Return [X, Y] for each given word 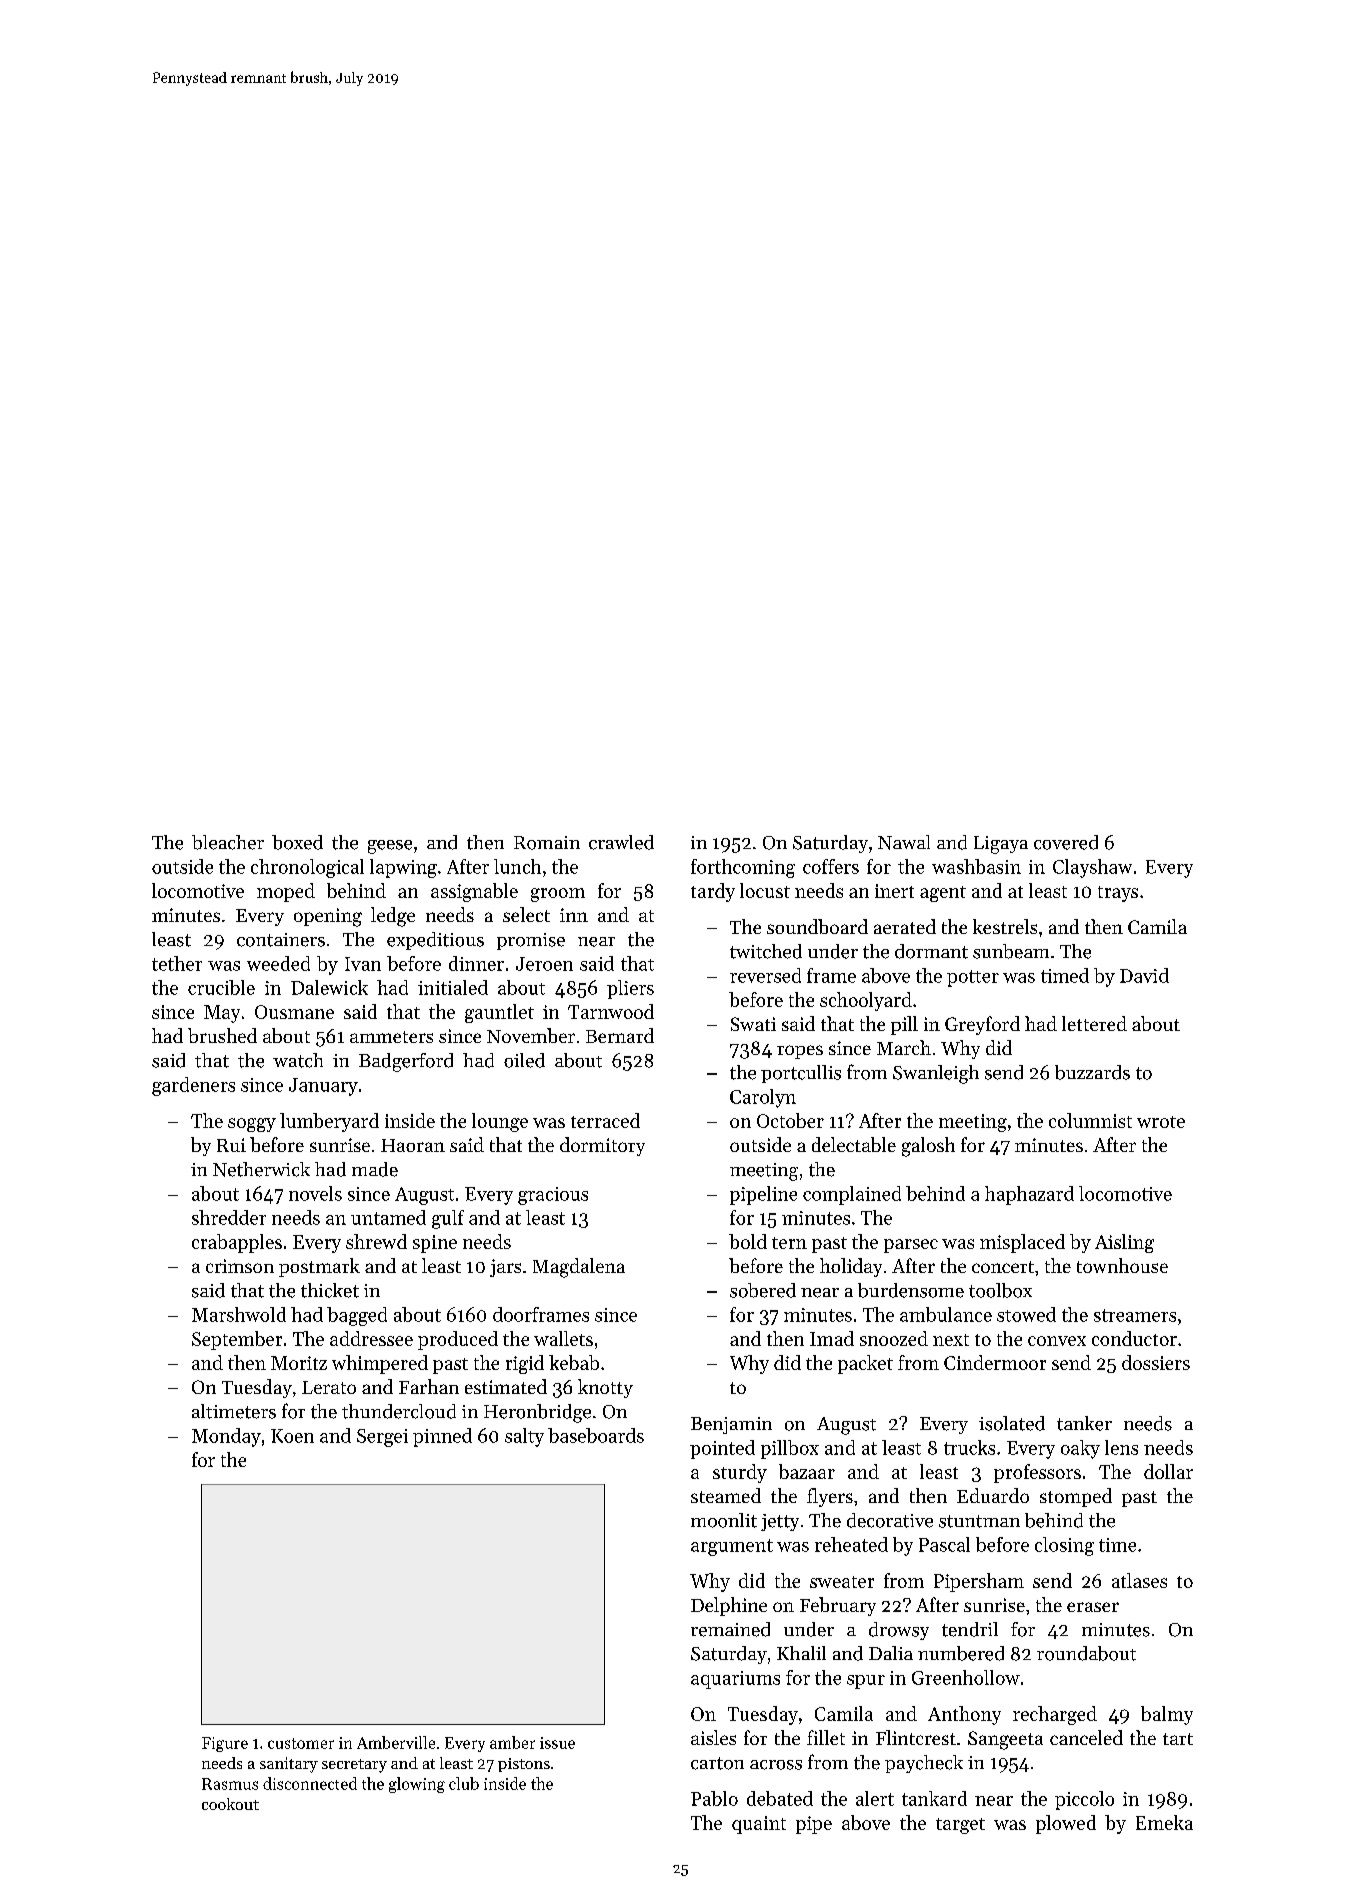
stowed [1026, 1314]
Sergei [382, 1438]
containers [281, 940]
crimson [240, 1266]
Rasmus [230, 1784]
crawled [621, 842]
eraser [1093, 1607]
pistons [524, 1765]
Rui [231, 1145]
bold [748, 1241]
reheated [851, 1544]
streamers [1135, 1315]
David [1144, 975]
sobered [763, 1290]
